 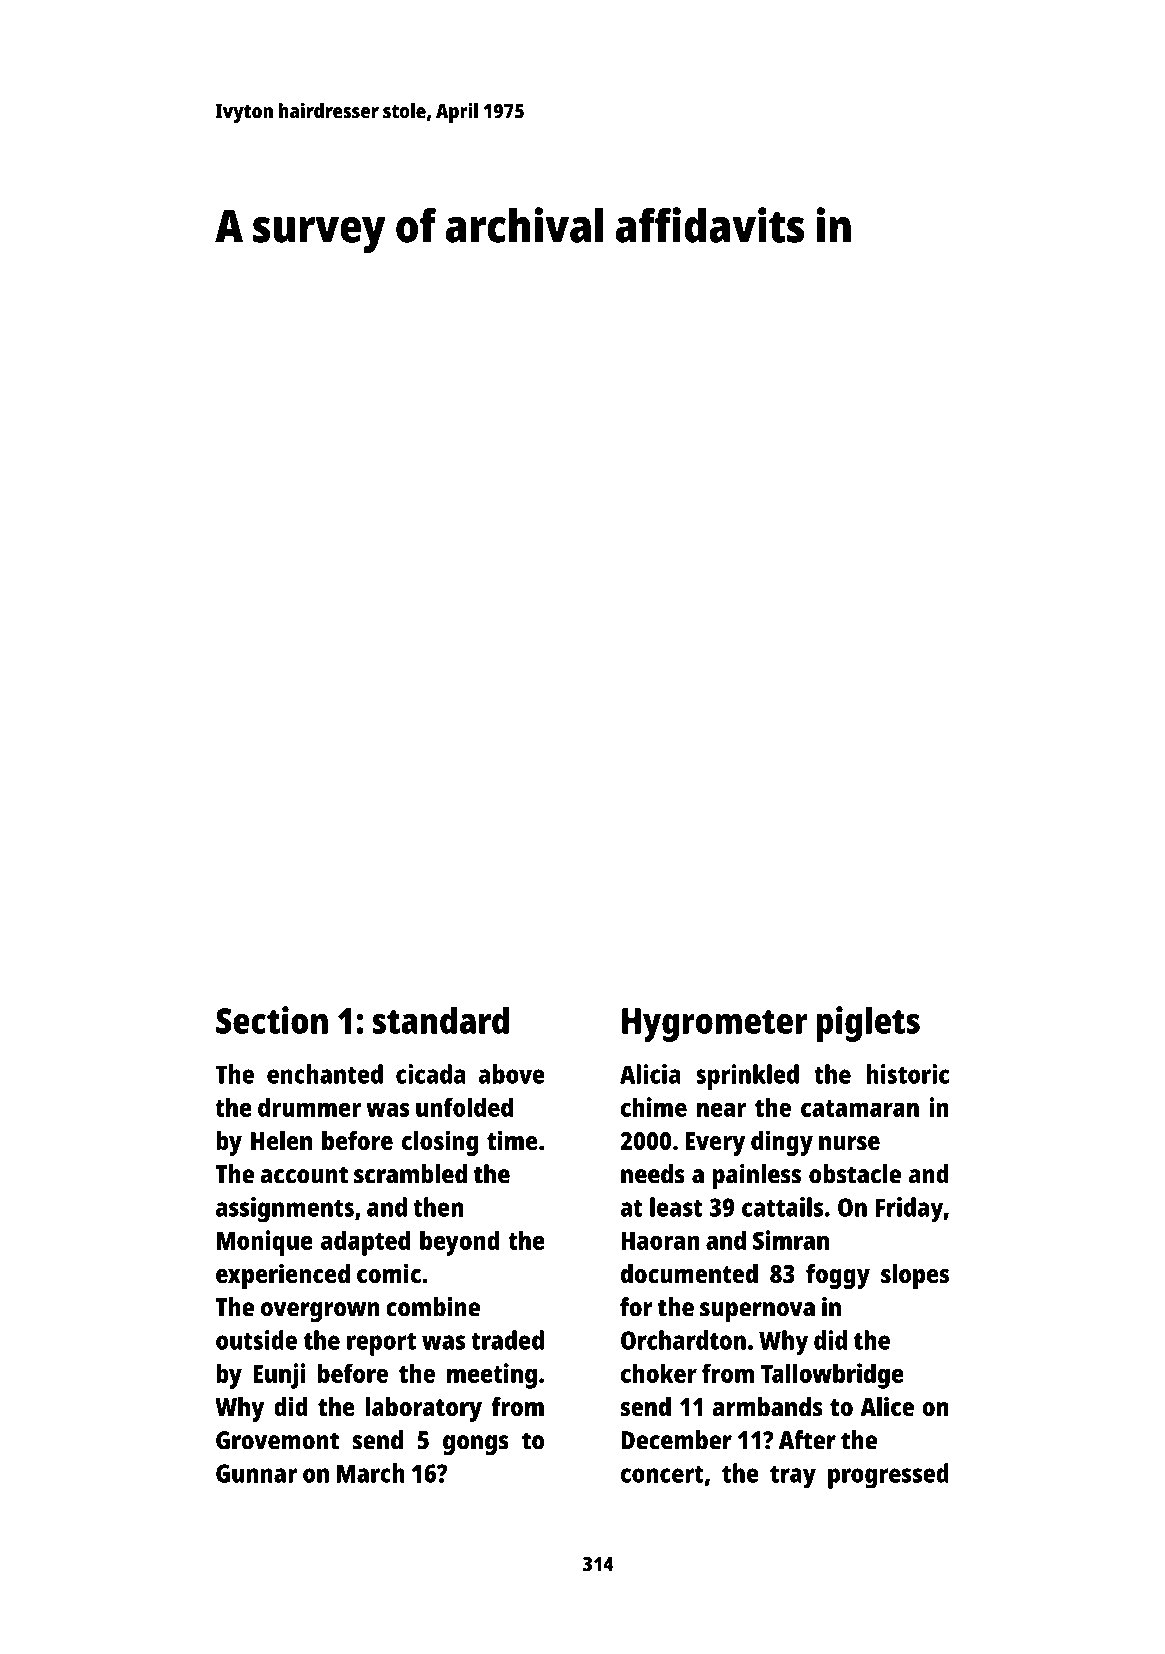 What do you see at coordinates (265, 1243) in the document?
I see `Monique` at bounding box center [265, 1243].
